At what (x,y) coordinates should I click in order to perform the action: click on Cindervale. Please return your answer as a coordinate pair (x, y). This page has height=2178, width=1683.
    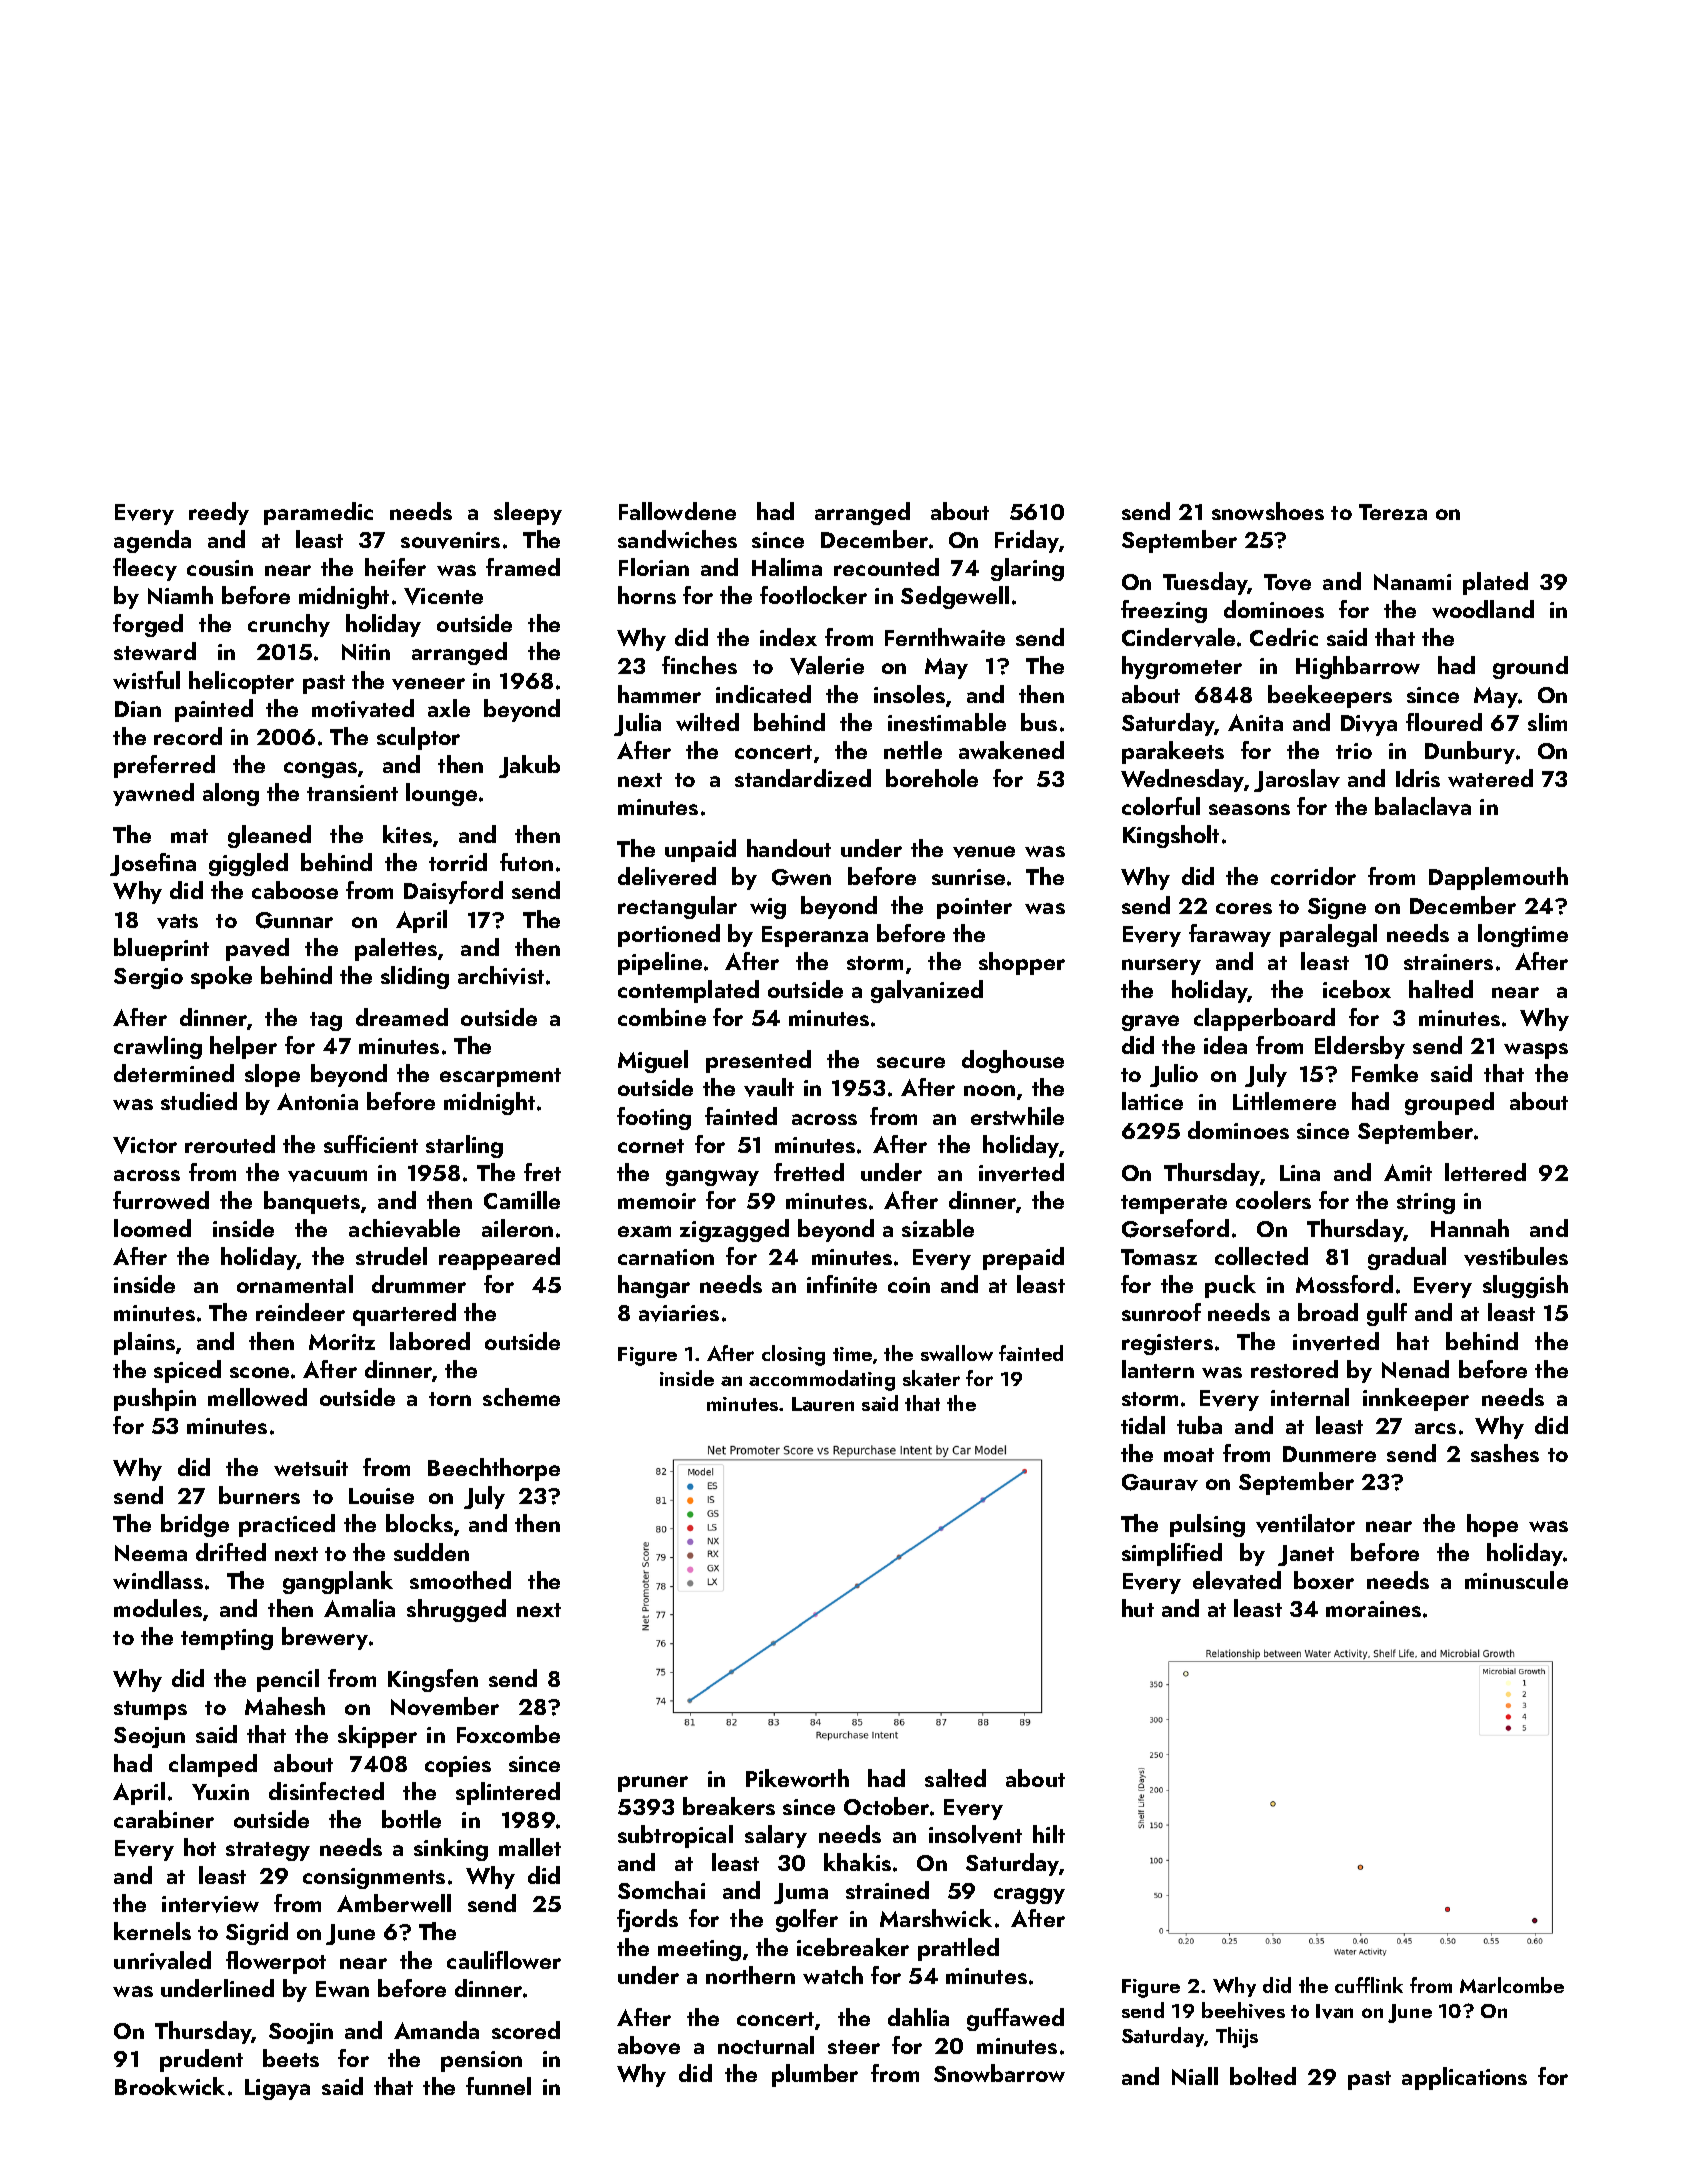
    Looking at the image, I should click on (1178, 637).
